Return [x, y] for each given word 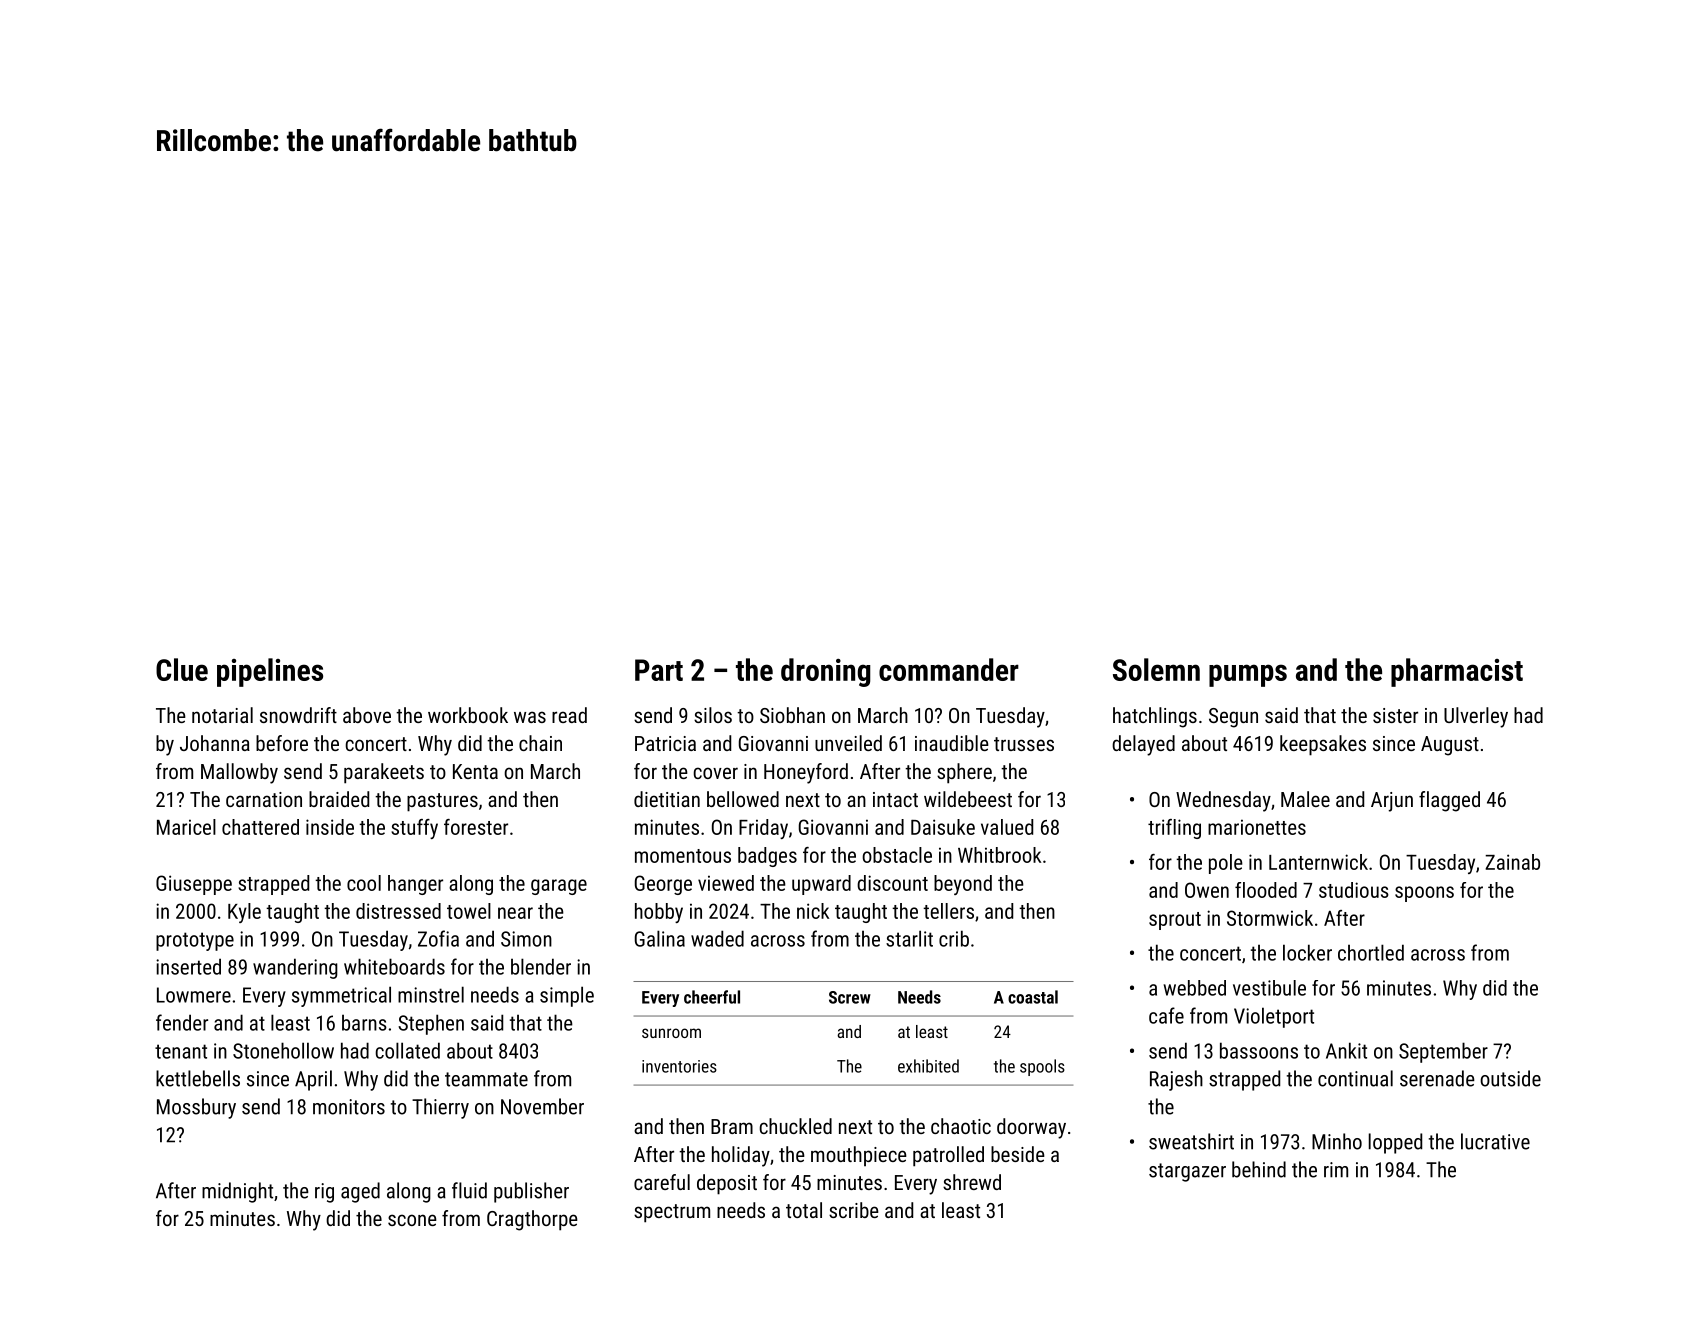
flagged [1449, 801]
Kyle [244, 913]
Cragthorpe [532, 1220]
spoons [1424, 894]
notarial [222, 715]
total [804, 1210]
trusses [1024, 744]
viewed [726, 883]
